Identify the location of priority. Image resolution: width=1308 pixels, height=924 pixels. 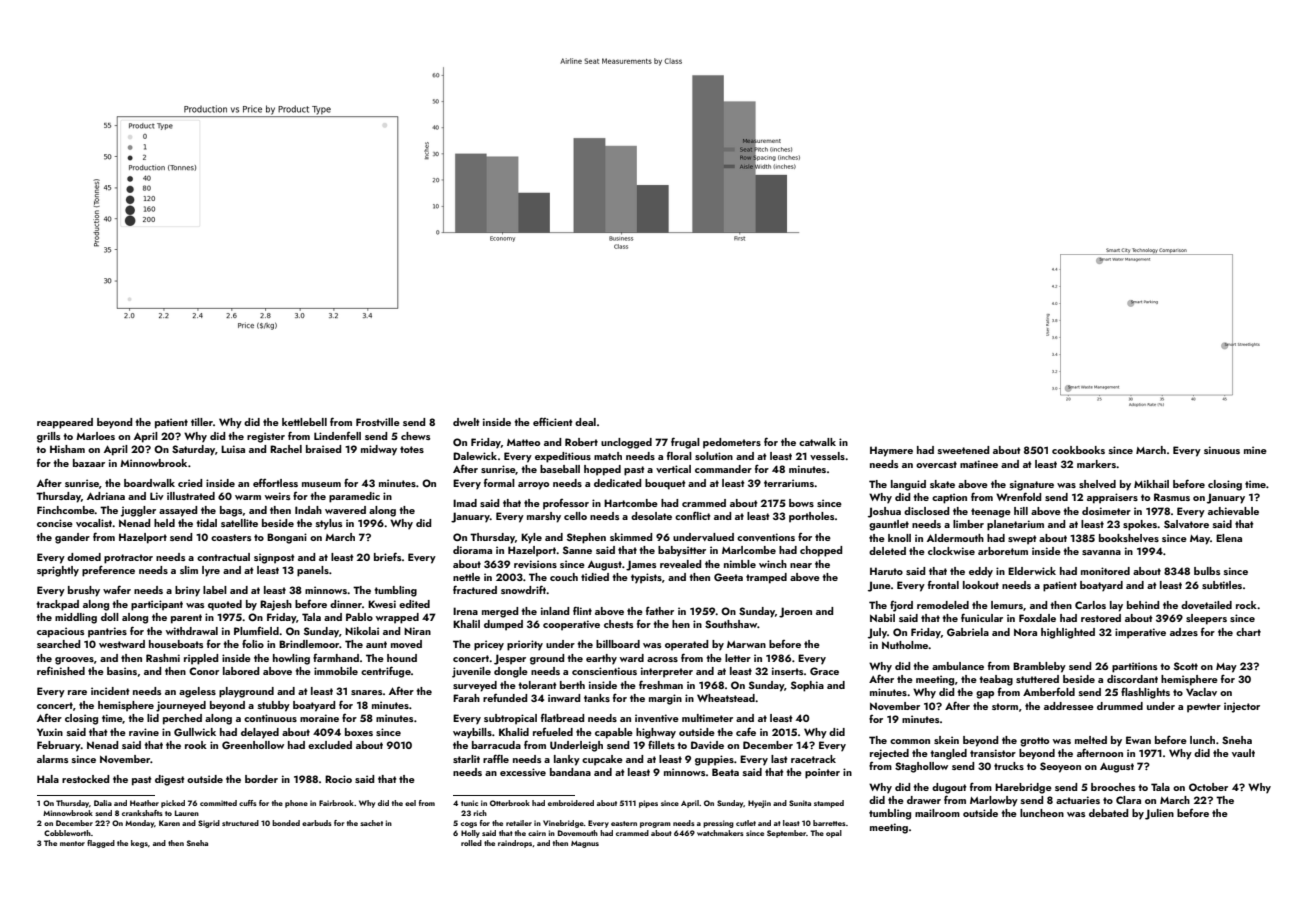
(525, 645).
